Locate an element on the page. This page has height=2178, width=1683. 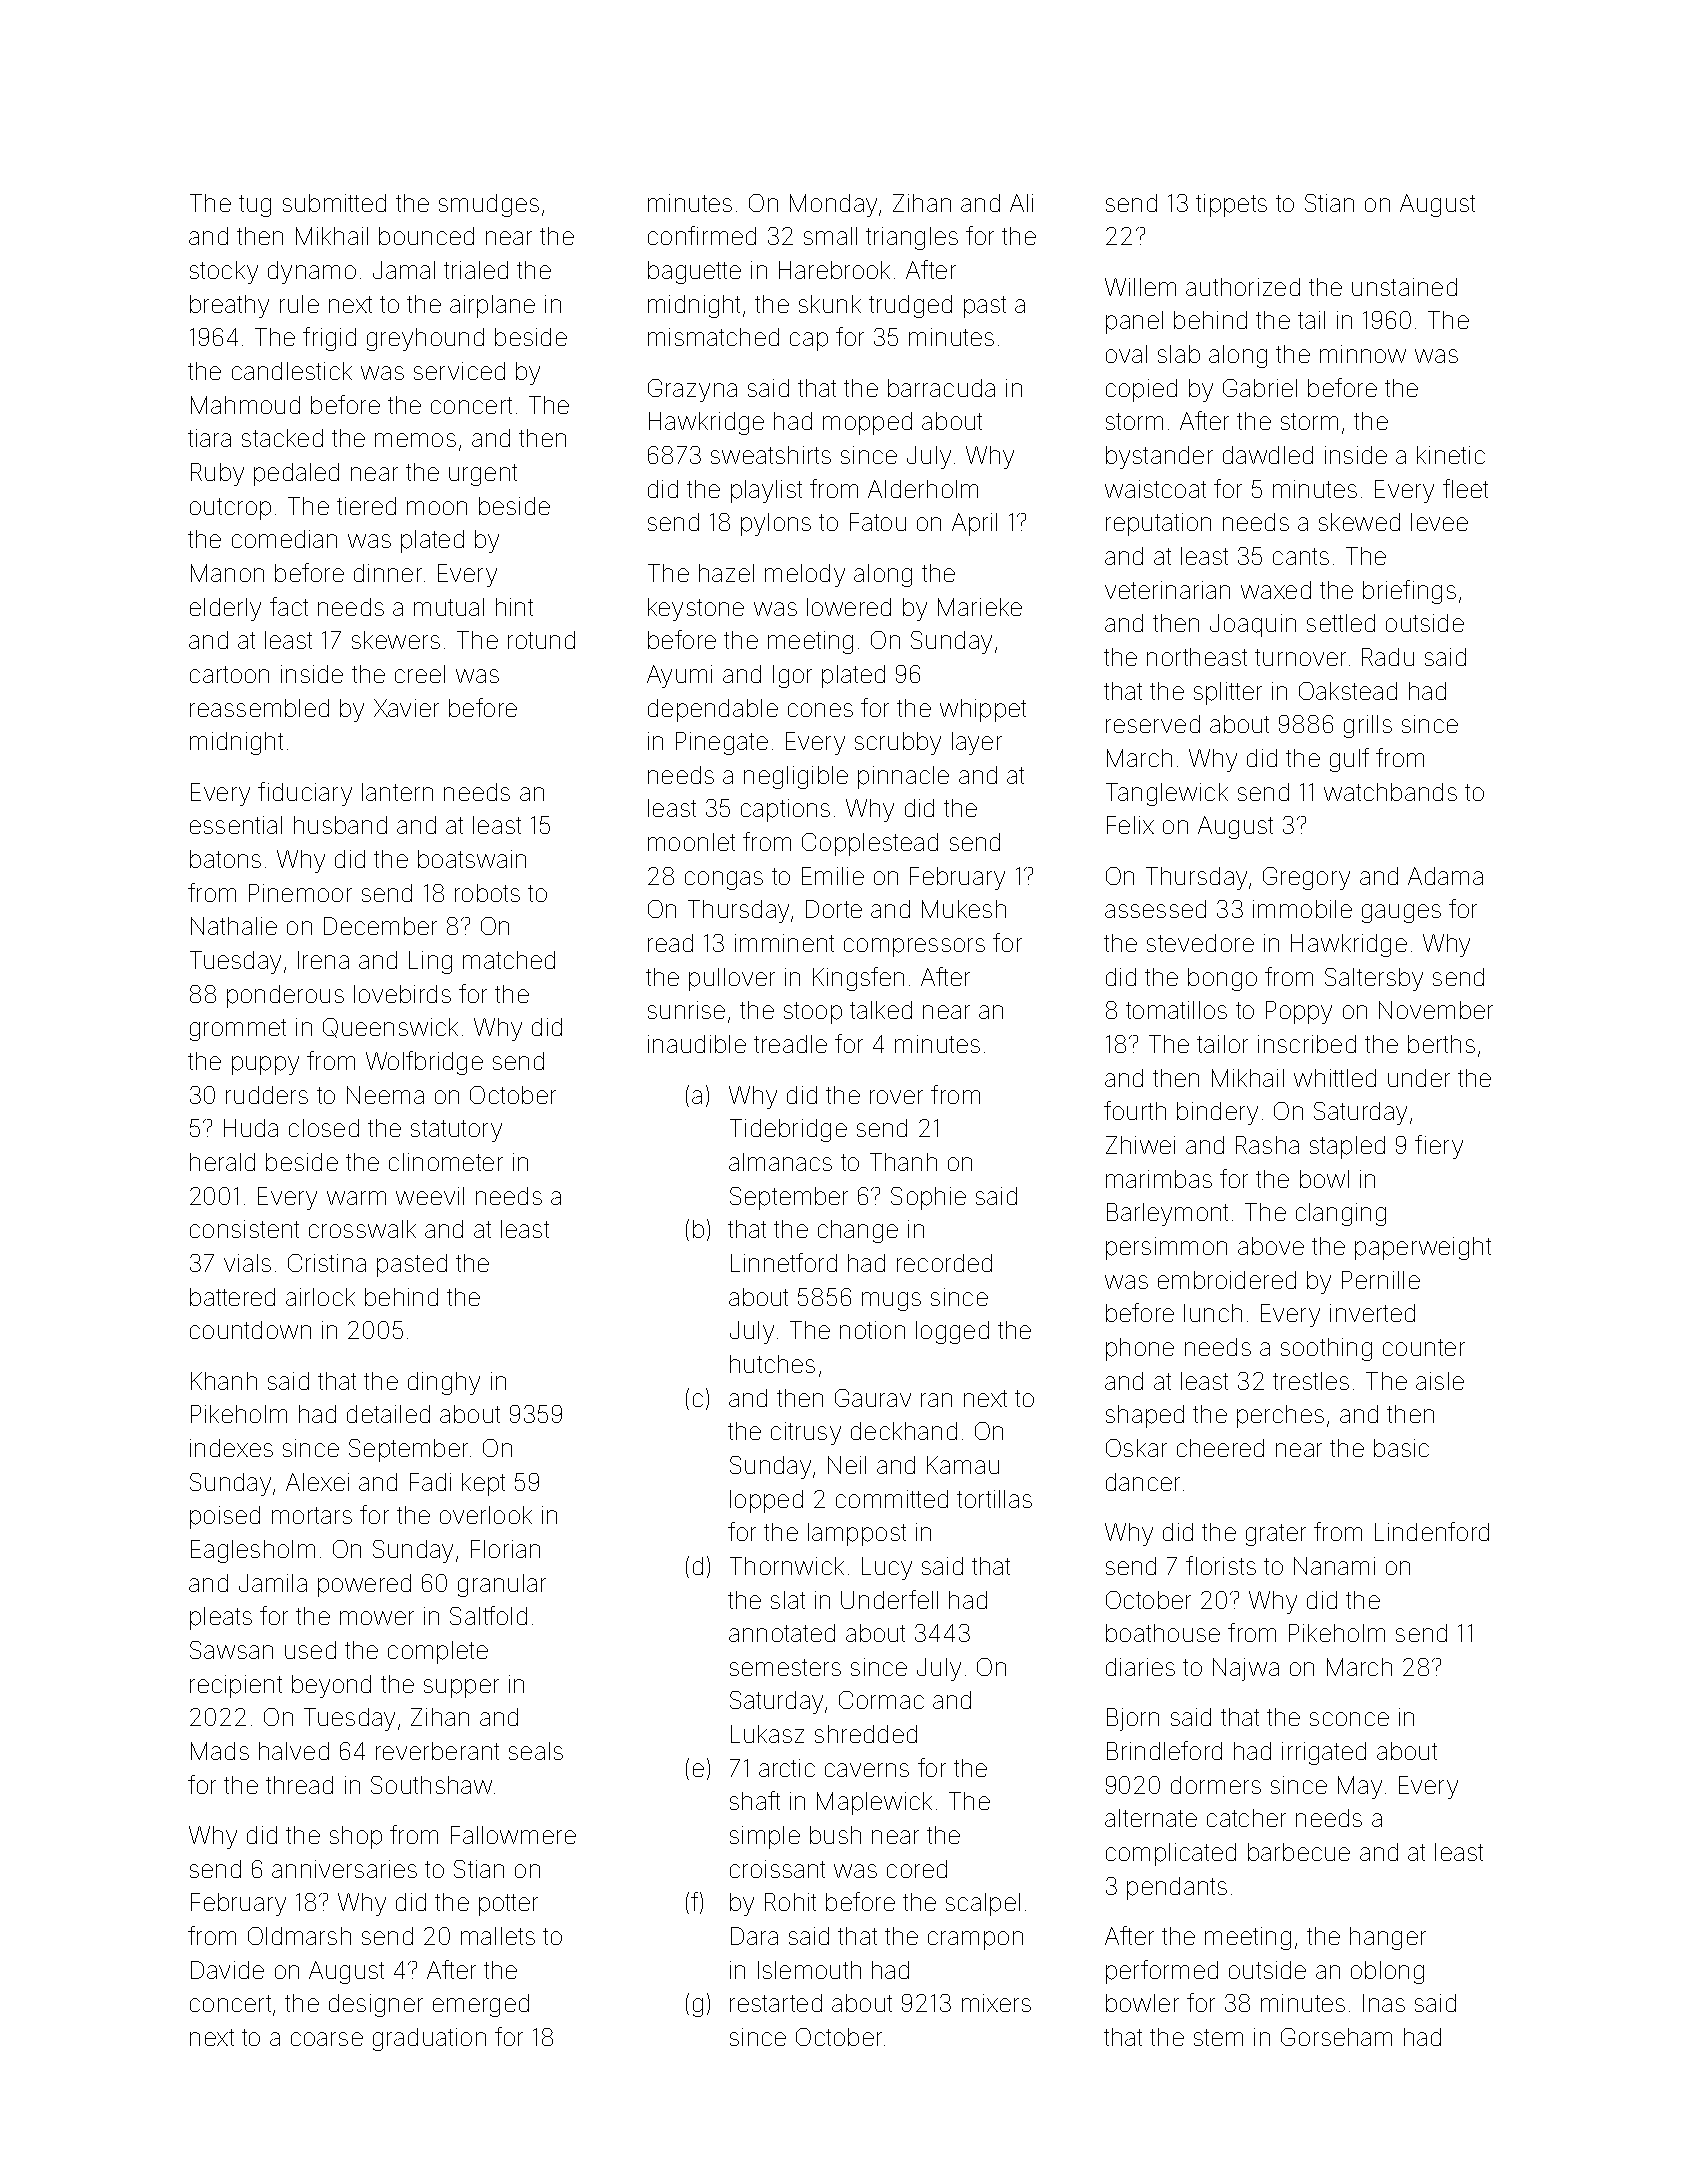
tippets is located at coordinates (1231, 205).
